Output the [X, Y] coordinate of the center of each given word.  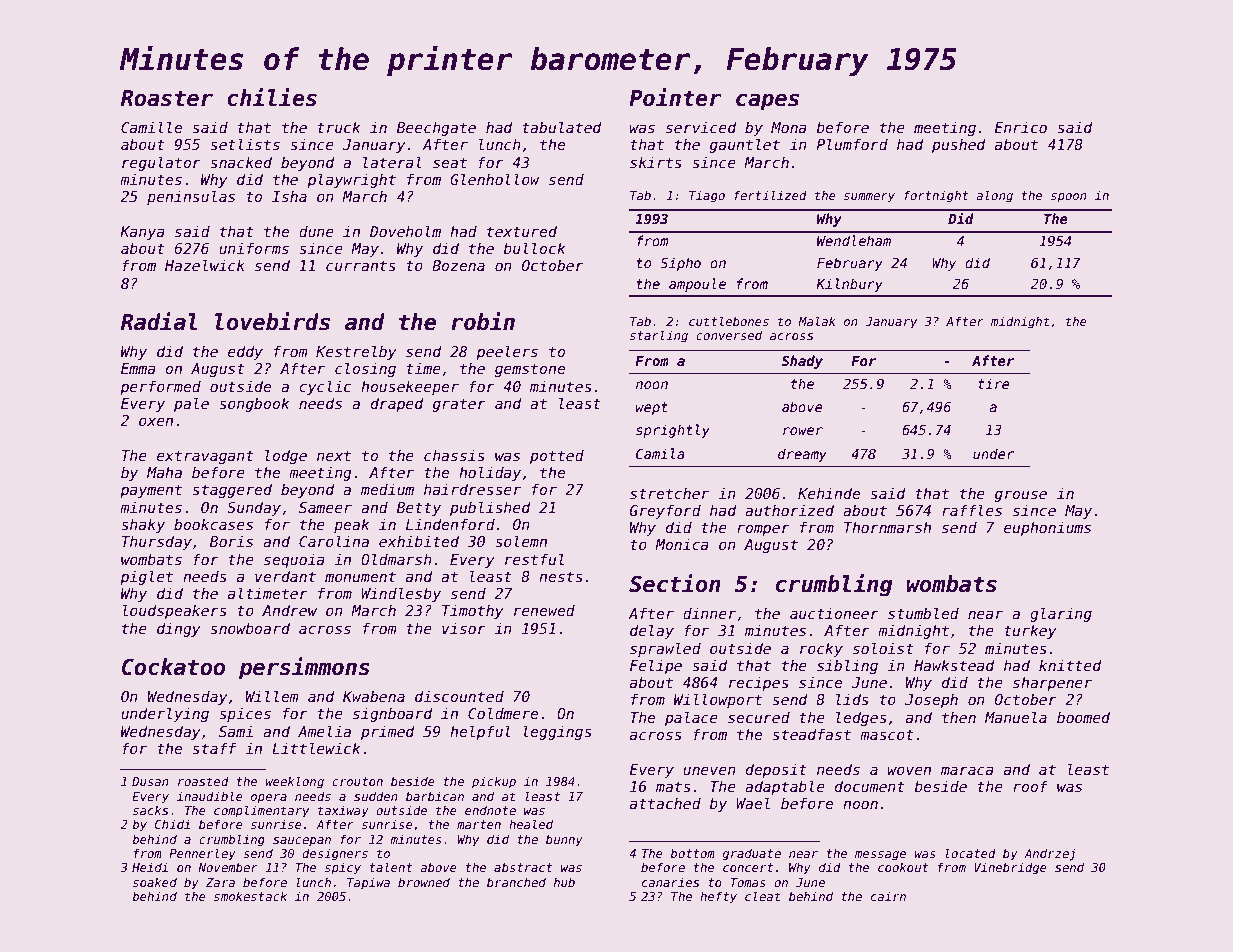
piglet [146, 577]
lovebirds [272, 321]
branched [516, 882]
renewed [544, 610]
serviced [701, 127]
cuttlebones [729, 321]
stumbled [923, 613]
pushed [959, 145]
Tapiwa [368, 883]
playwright [351, 180]
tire [994, 383]
